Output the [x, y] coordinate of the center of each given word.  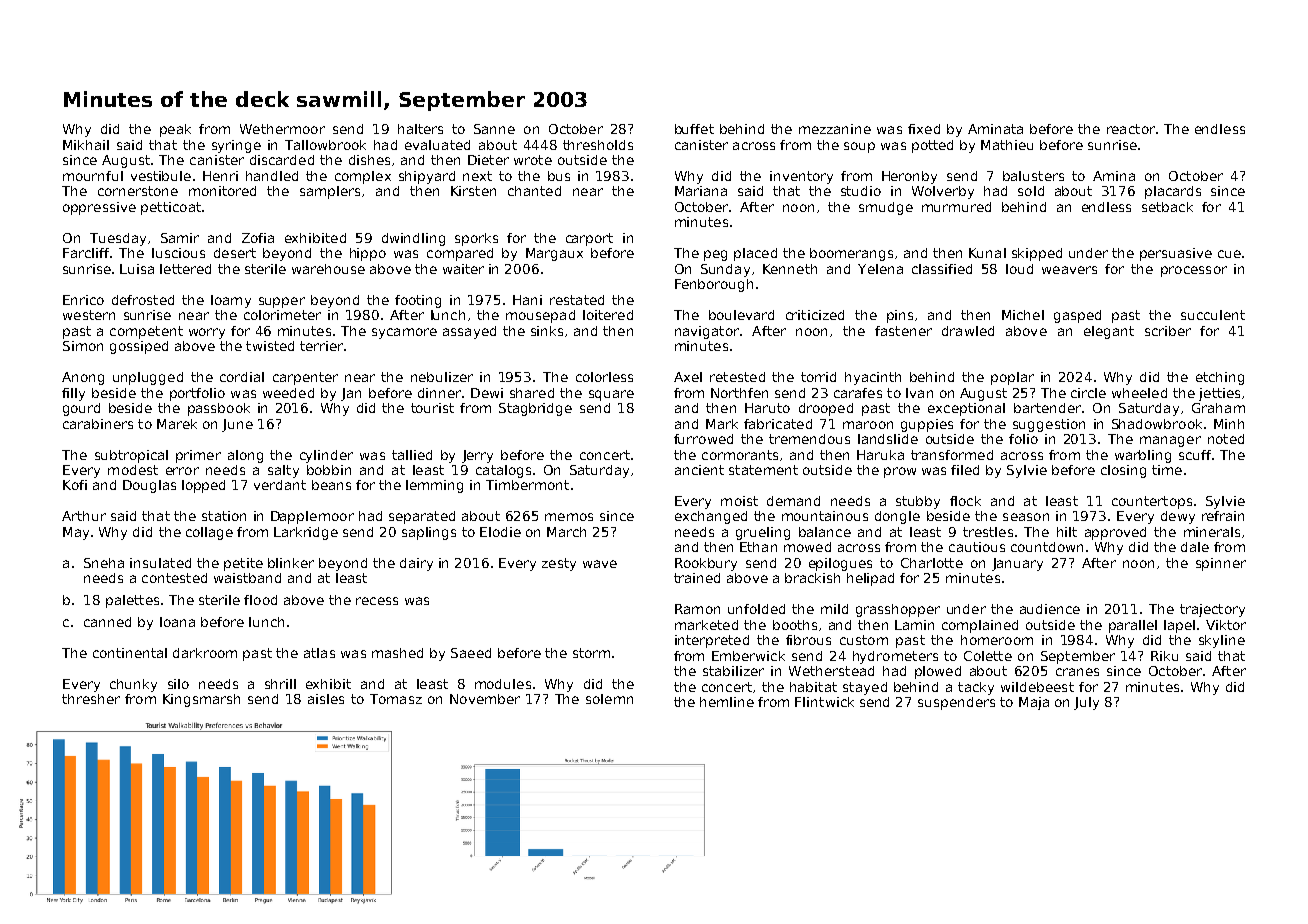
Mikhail [86, 145]
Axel [688, 377]
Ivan [919, 393]
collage [209, 533]
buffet [694, 129]
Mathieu [1007, 145]
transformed [952, 455]
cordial [242, 377]
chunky [133, 685]
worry [207, 333]
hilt [1067, 532]
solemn [609, 699]
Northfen [739, 393]
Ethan [758, 547]
